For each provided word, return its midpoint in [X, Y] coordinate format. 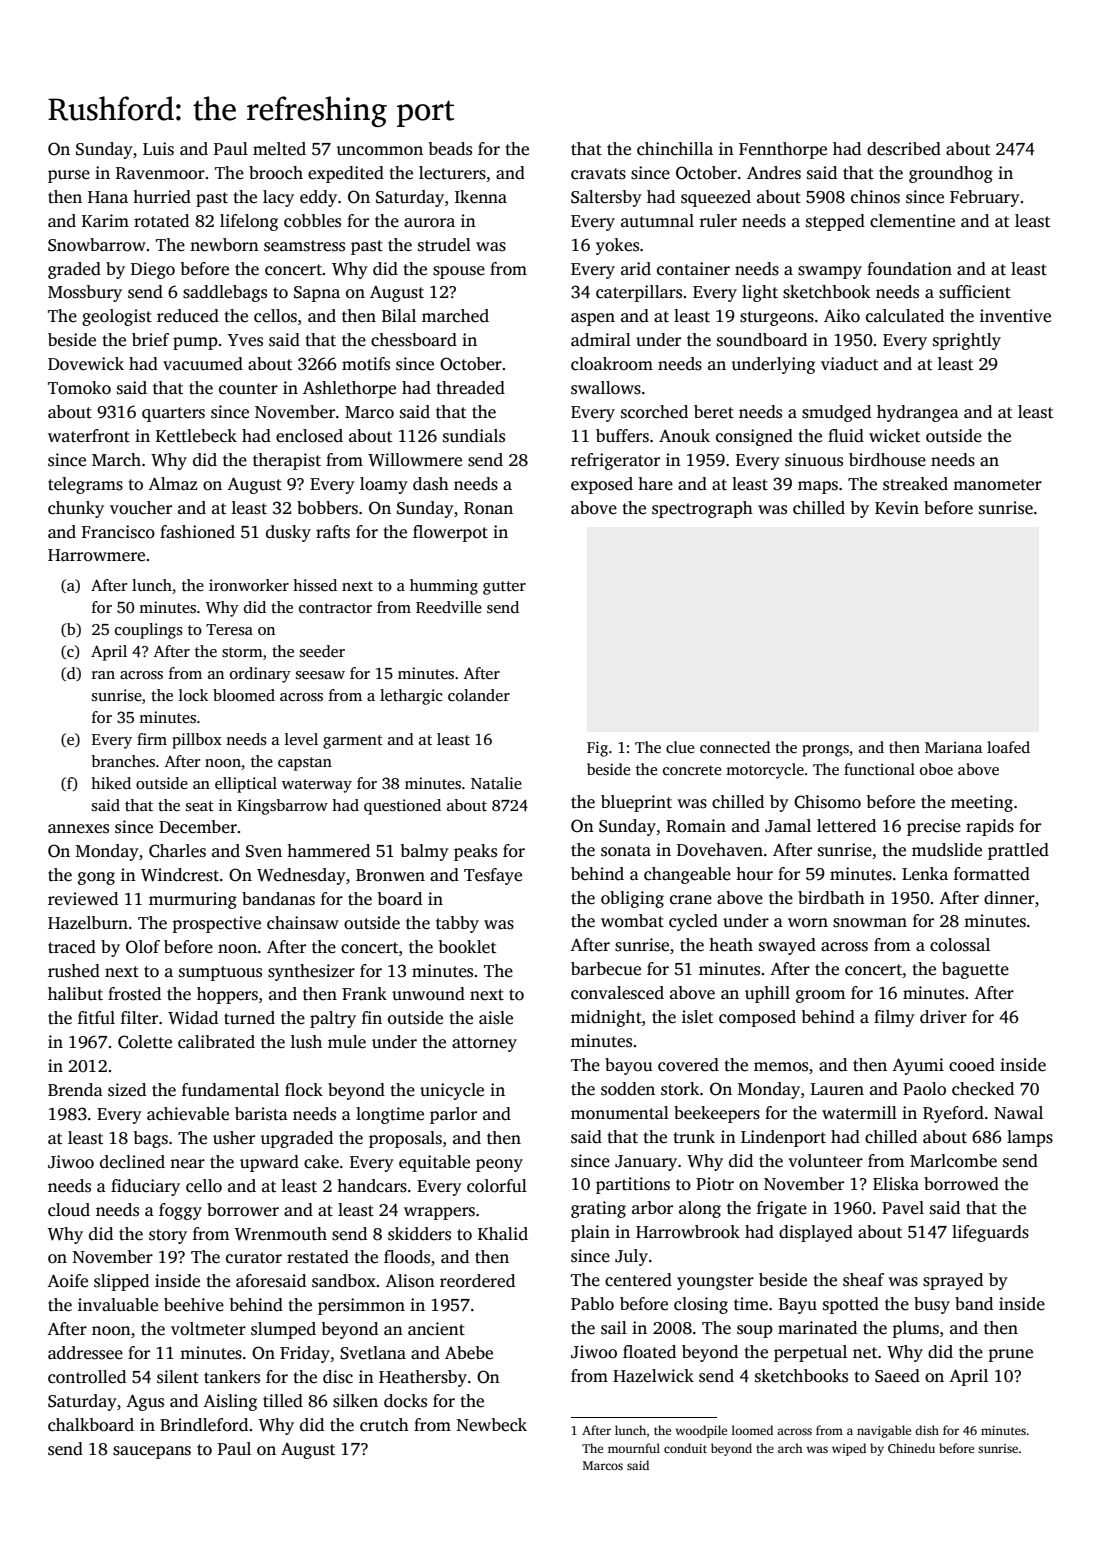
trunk [694, 1137]
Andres [774, 173]
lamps [1030, 1138]
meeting [982, 803]
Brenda [75, 1090]
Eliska [896, 1184]
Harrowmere [96, 555]
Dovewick [86, 364]
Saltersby [606, 198]
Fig [597, 749]
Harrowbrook [688, 1232]
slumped [283, 1330]
